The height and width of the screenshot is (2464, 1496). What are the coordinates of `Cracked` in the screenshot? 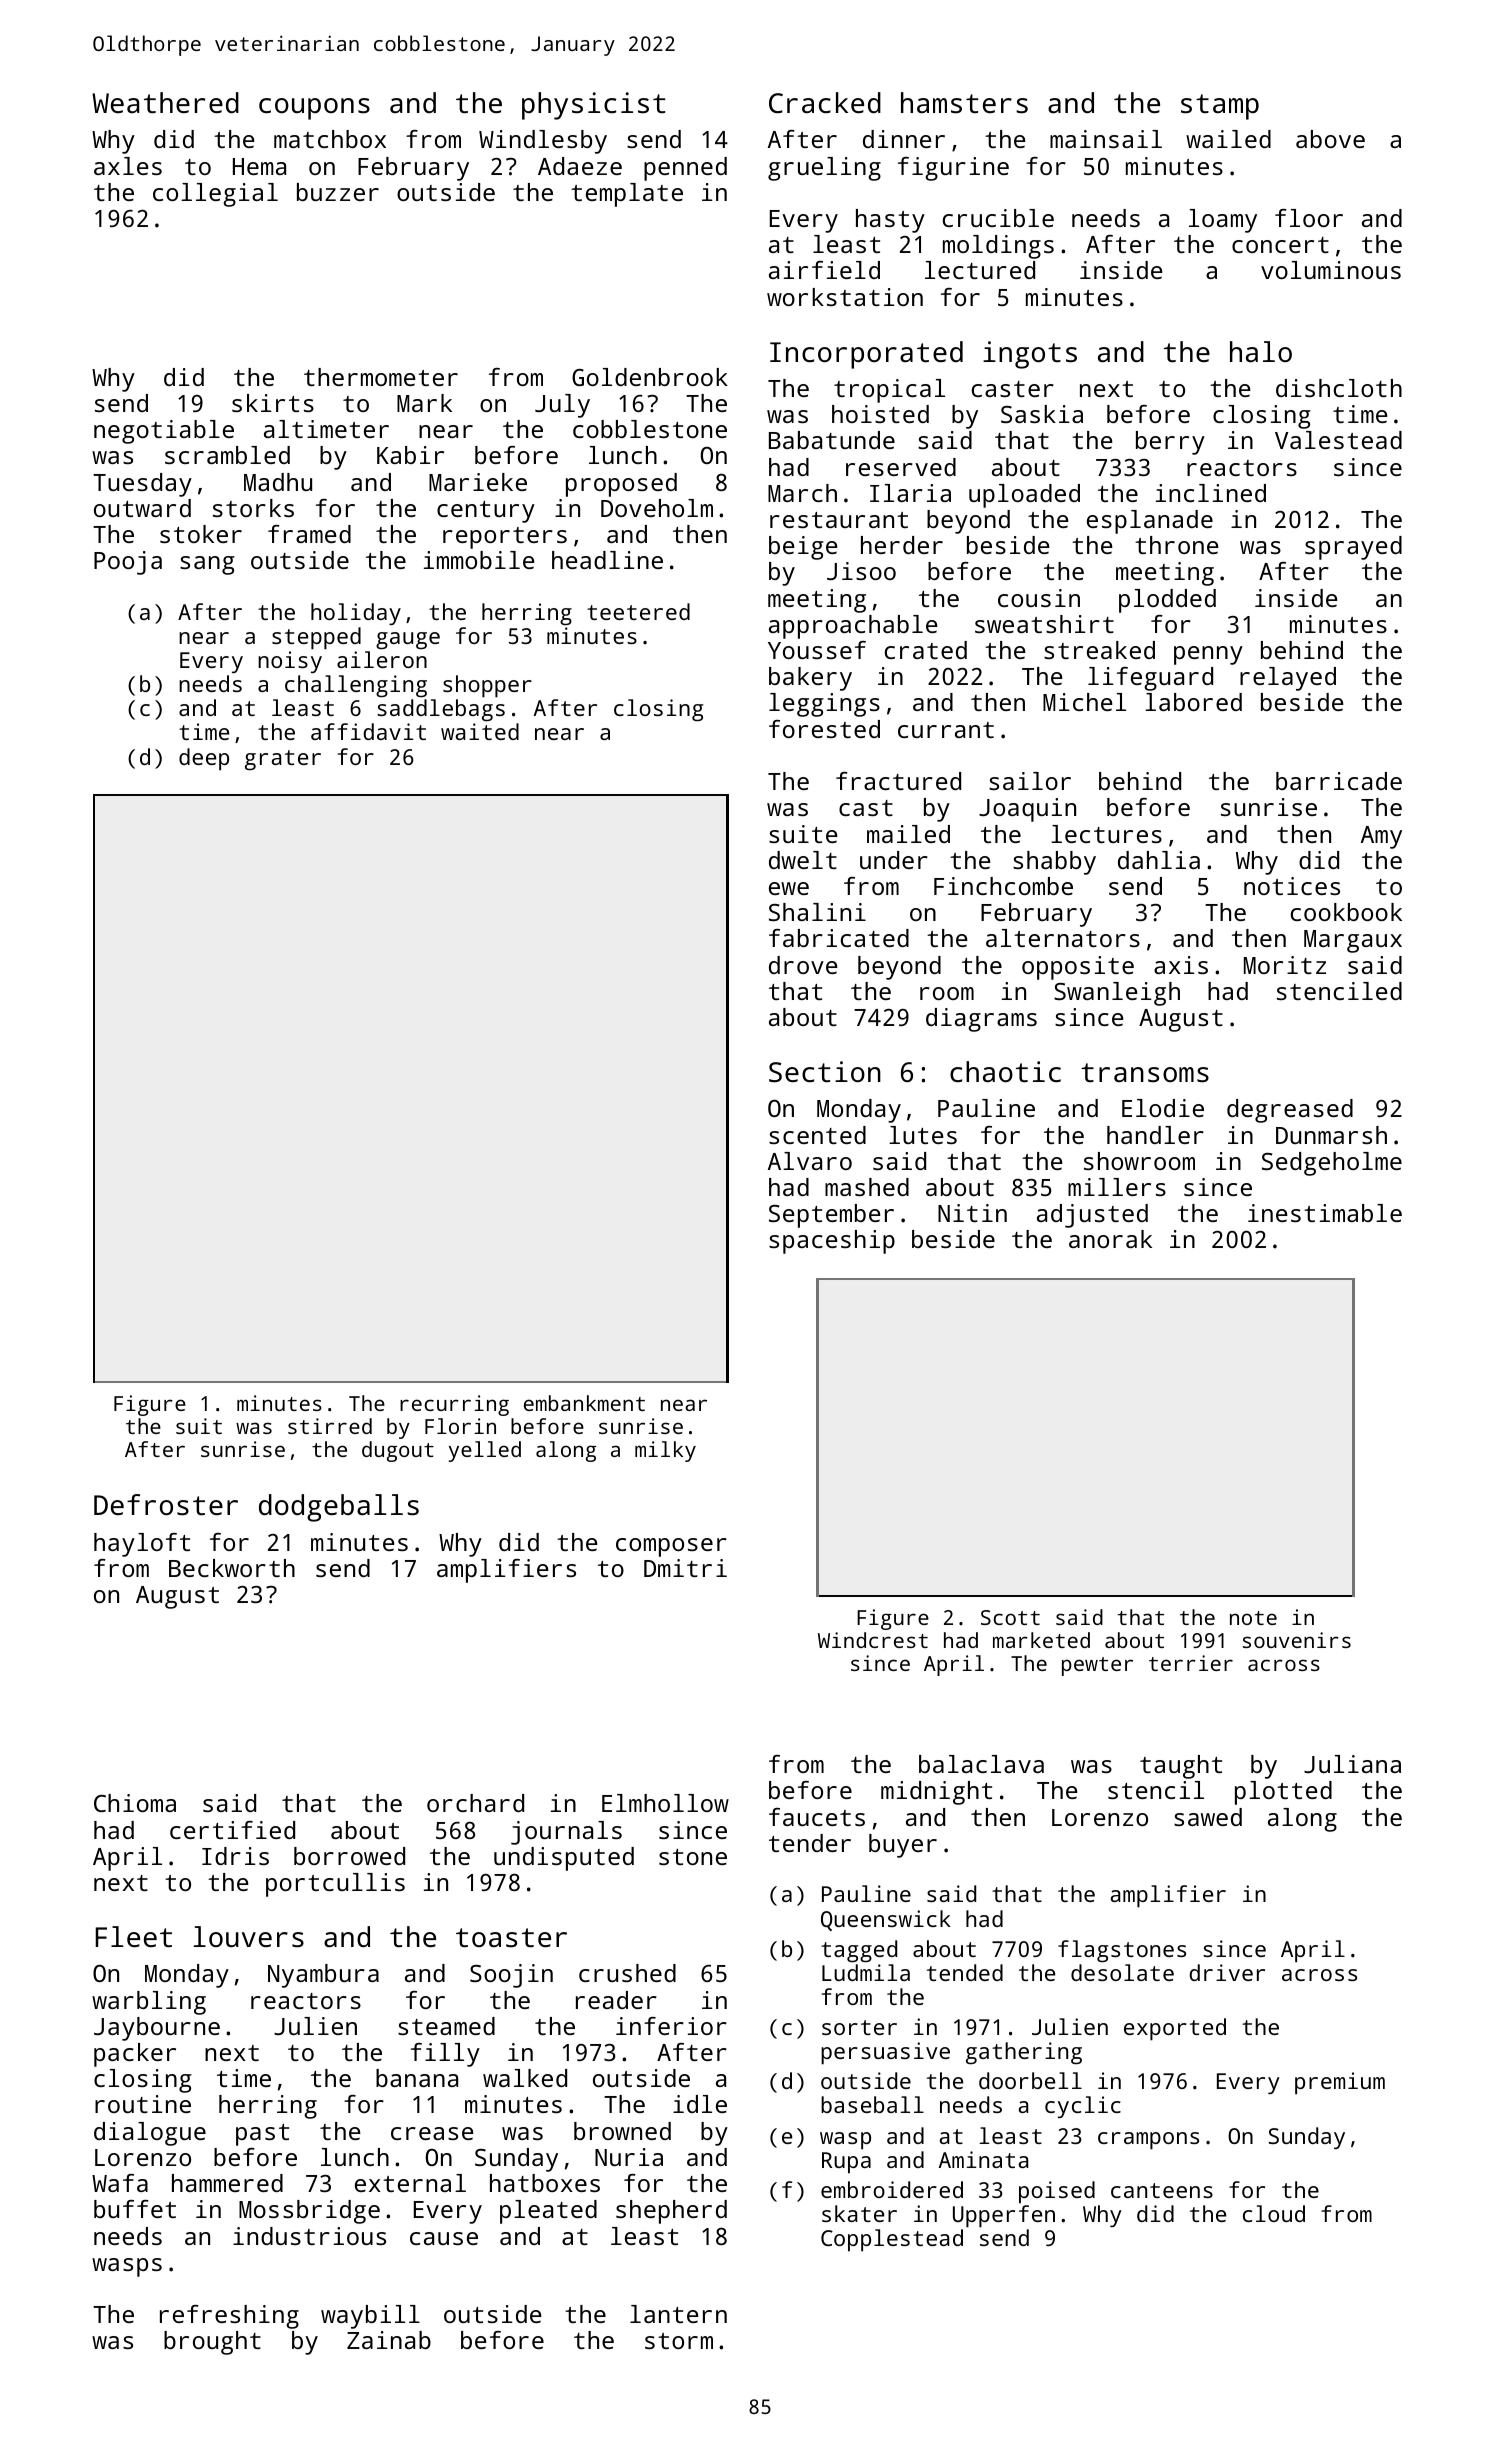 It's located at (825, 102).
